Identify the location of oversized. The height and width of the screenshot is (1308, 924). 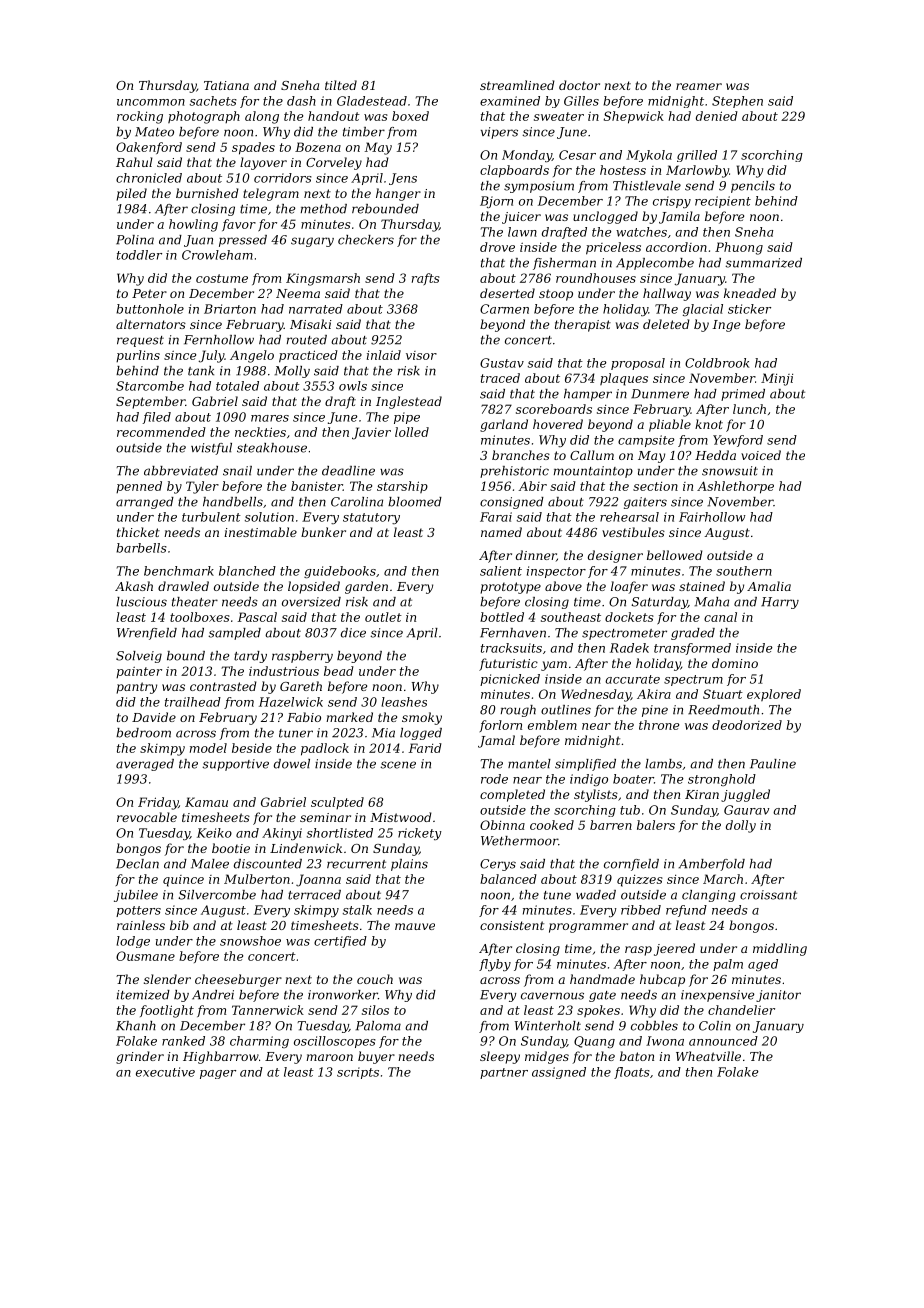
(311, 602).
